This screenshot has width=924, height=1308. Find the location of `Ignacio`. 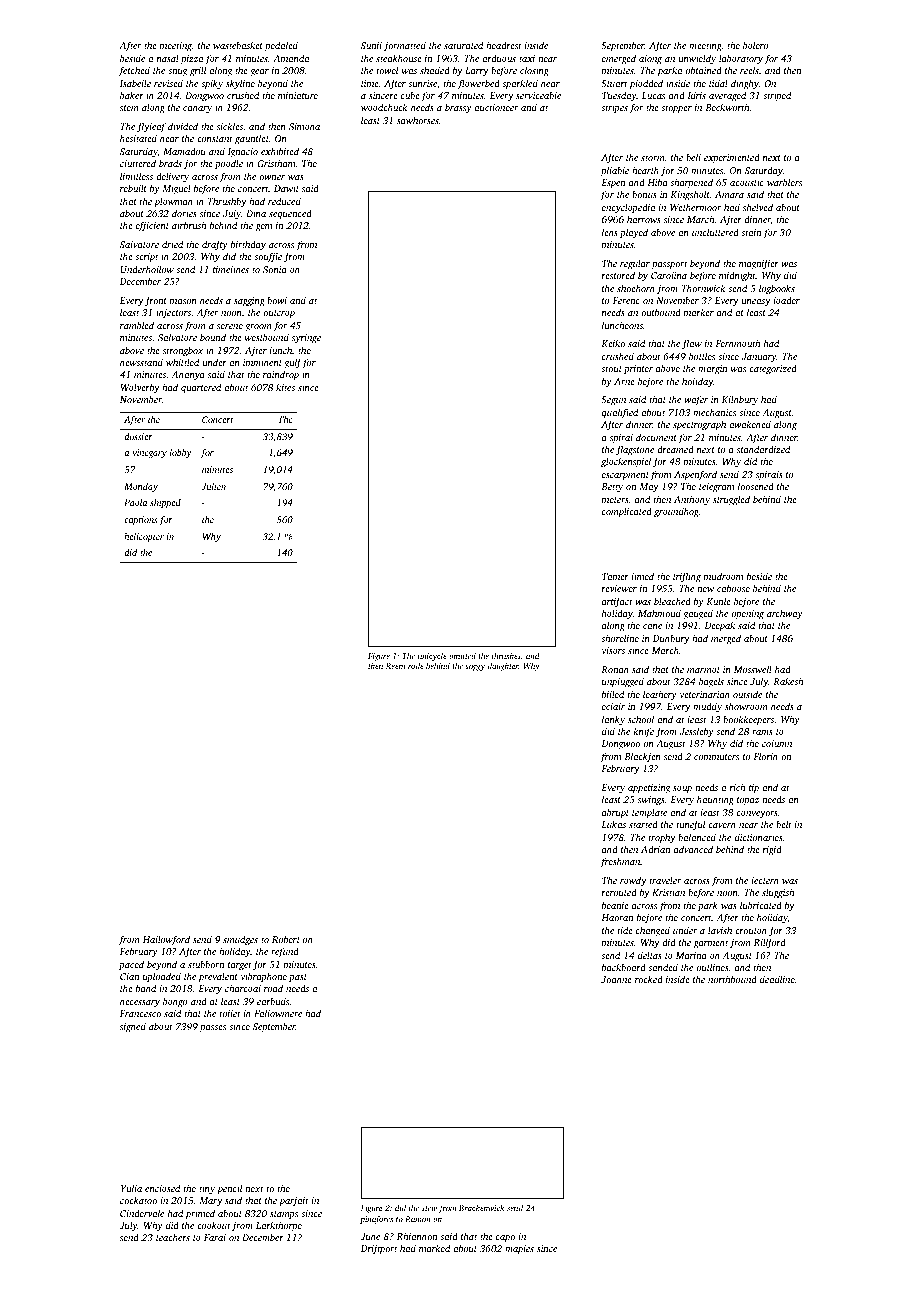

Ignacio is located at coordinates (243, 153).
